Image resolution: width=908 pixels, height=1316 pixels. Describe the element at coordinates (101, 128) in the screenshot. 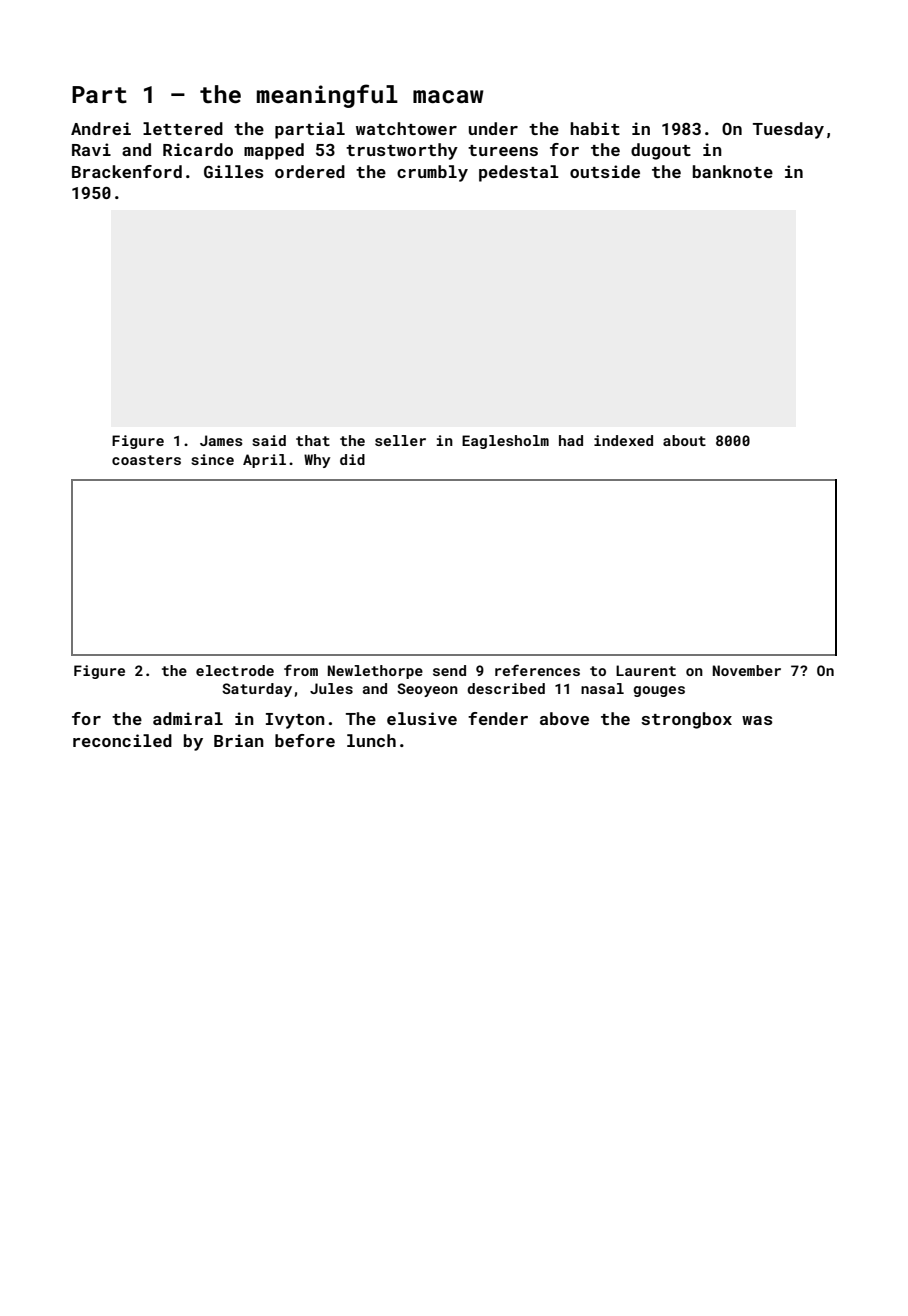

I see `Andrei` at that location.
